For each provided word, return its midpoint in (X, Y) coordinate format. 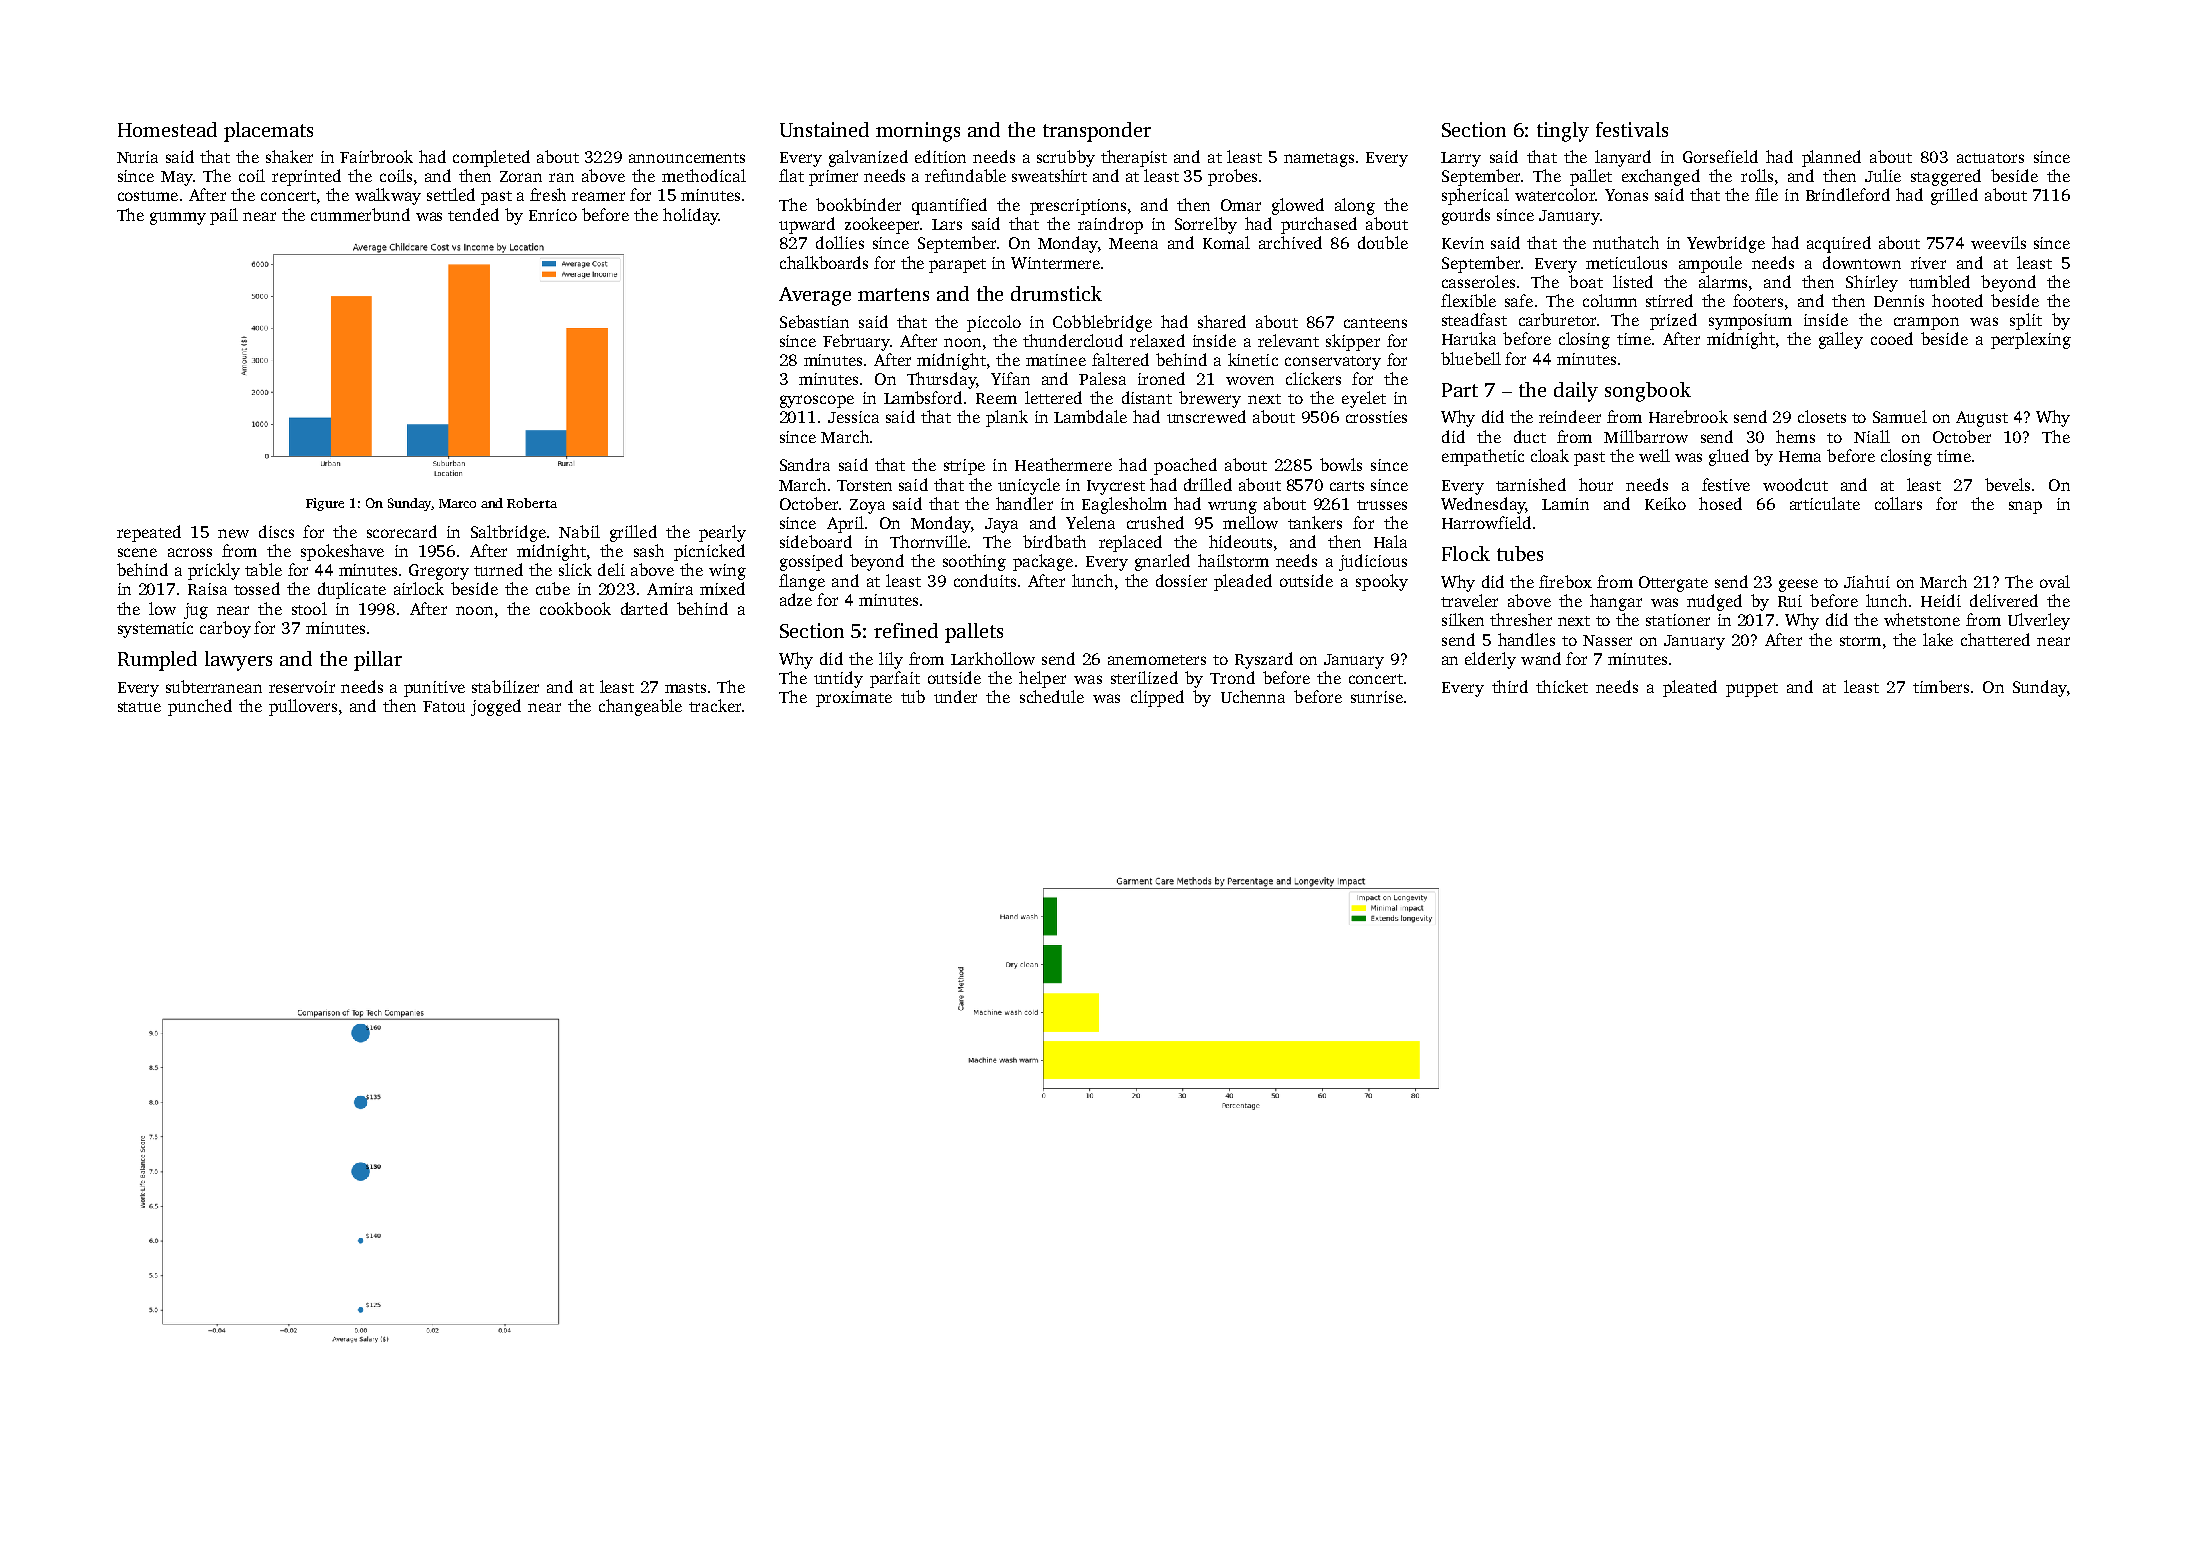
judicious (1373, 562)
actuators (1990, 158)
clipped (1157, 698)
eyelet (1364, 399)
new (233, 533)
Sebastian (814, 321)
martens (893, 294)
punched (200, 707)
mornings (918, 132)
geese (1798, 585)
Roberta (532, 503)
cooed (1892, 338)
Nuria (137, 157)
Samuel (1900, 416)
